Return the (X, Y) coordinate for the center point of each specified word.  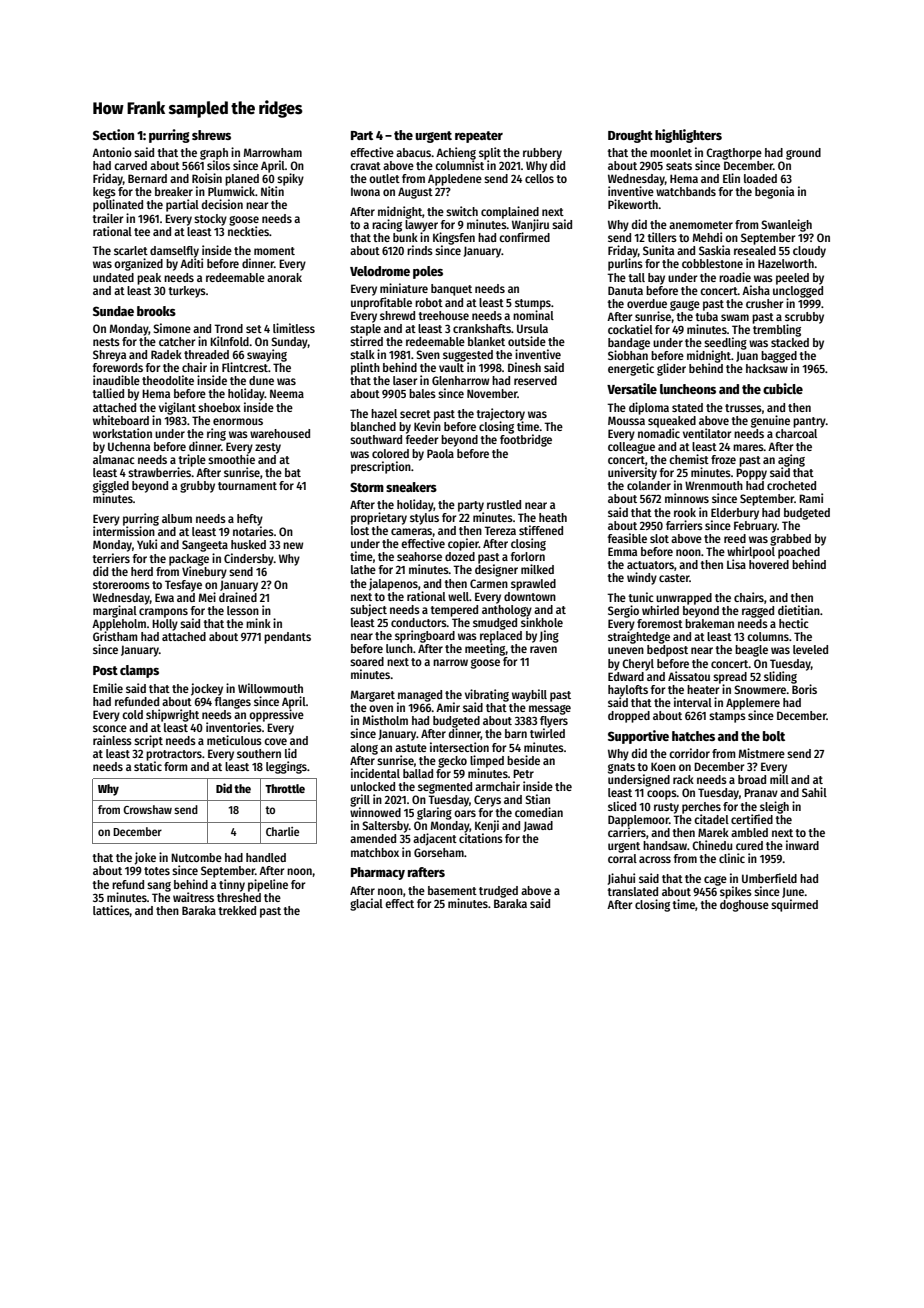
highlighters (688, 136)
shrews (211, 135)
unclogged (798, 292)
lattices (111, 911)
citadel (711, 819)
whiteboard (121, 420)
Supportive (638, 737)
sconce (110, 728)
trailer (107, 218)
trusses (743, 408)
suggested (468, 356)
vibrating (487, 695)
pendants (287, 638)
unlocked (373, 786)
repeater (479, 137)
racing (387, 225)
